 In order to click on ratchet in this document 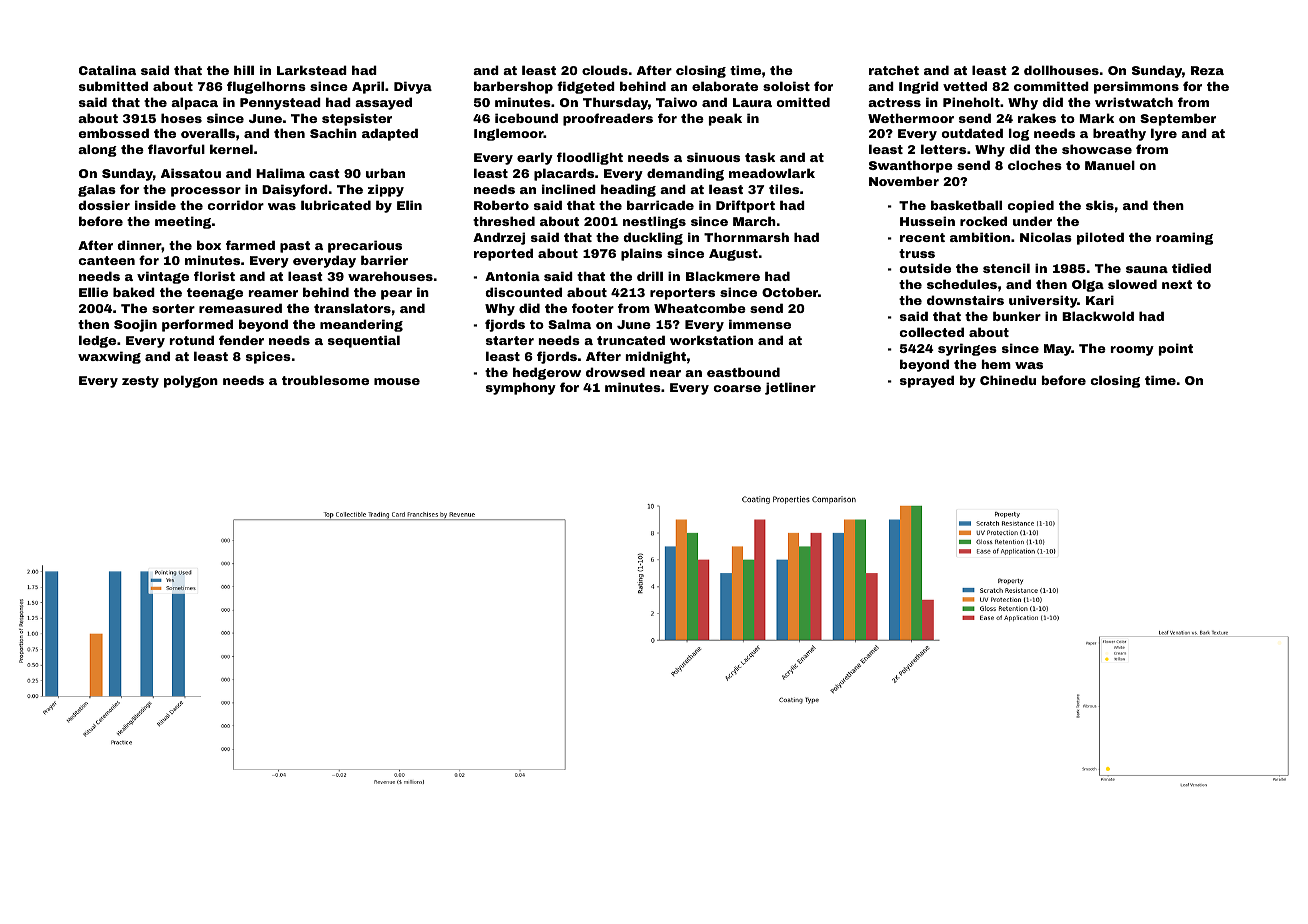, I will do `click(894, 70)`.
